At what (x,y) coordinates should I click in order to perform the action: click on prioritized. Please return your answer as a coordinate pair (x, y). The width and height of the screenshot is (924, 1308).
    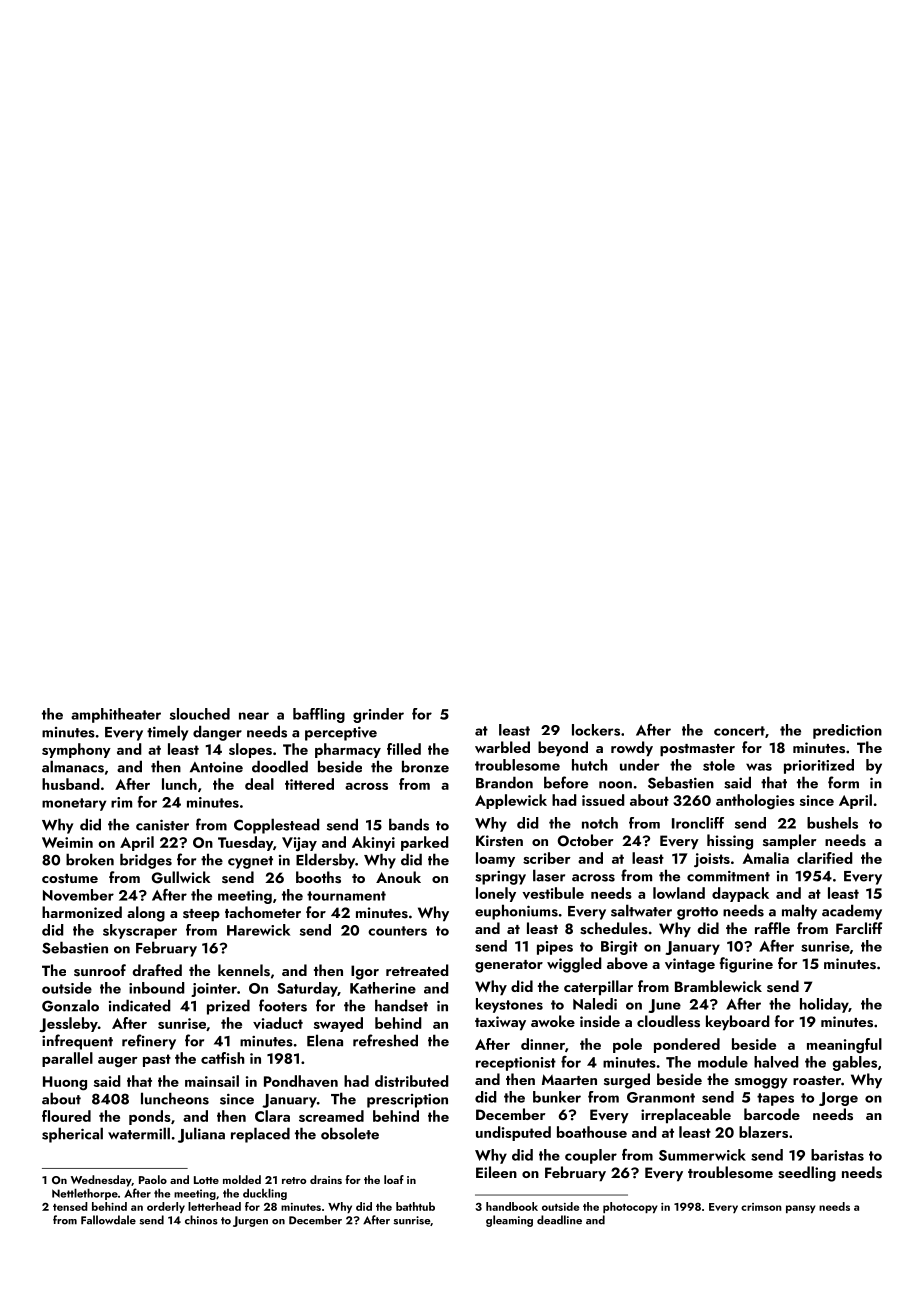
    Looking at the image, I should click on (819, 766).
